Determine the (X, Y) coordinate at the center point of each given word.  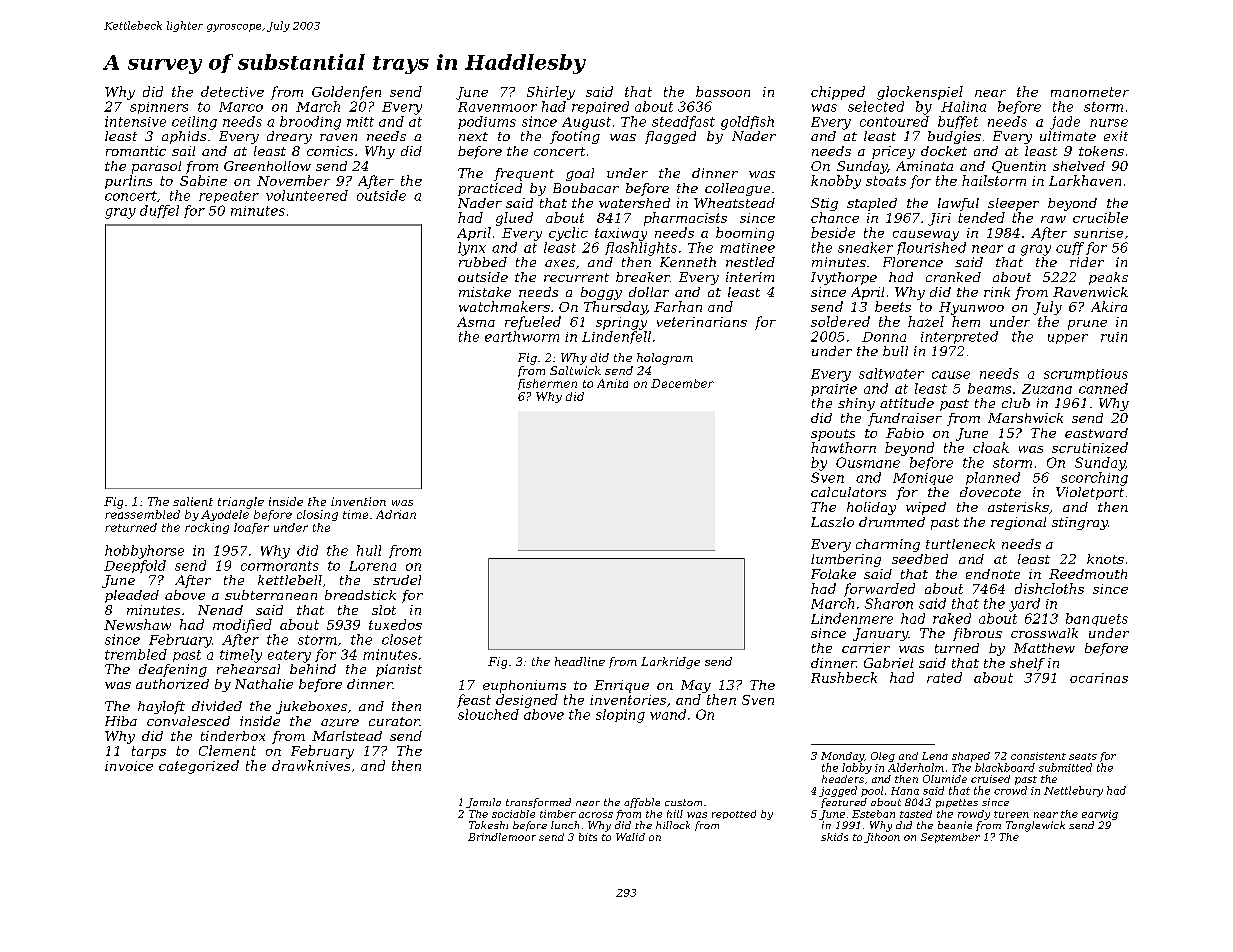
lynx (472, 249)
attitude (907, 403)
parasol (156, 167)
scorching (1094, 479)
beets (893, 306)
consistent (1038, 756)
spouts (833, 435)
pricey (893, 152)
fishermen (547, 384)
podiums (487, 122)
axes (560, 263)
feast (474, 701)
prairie (834, 390)
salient (193, 501)
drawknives (311, 765)
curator (394, 721)
